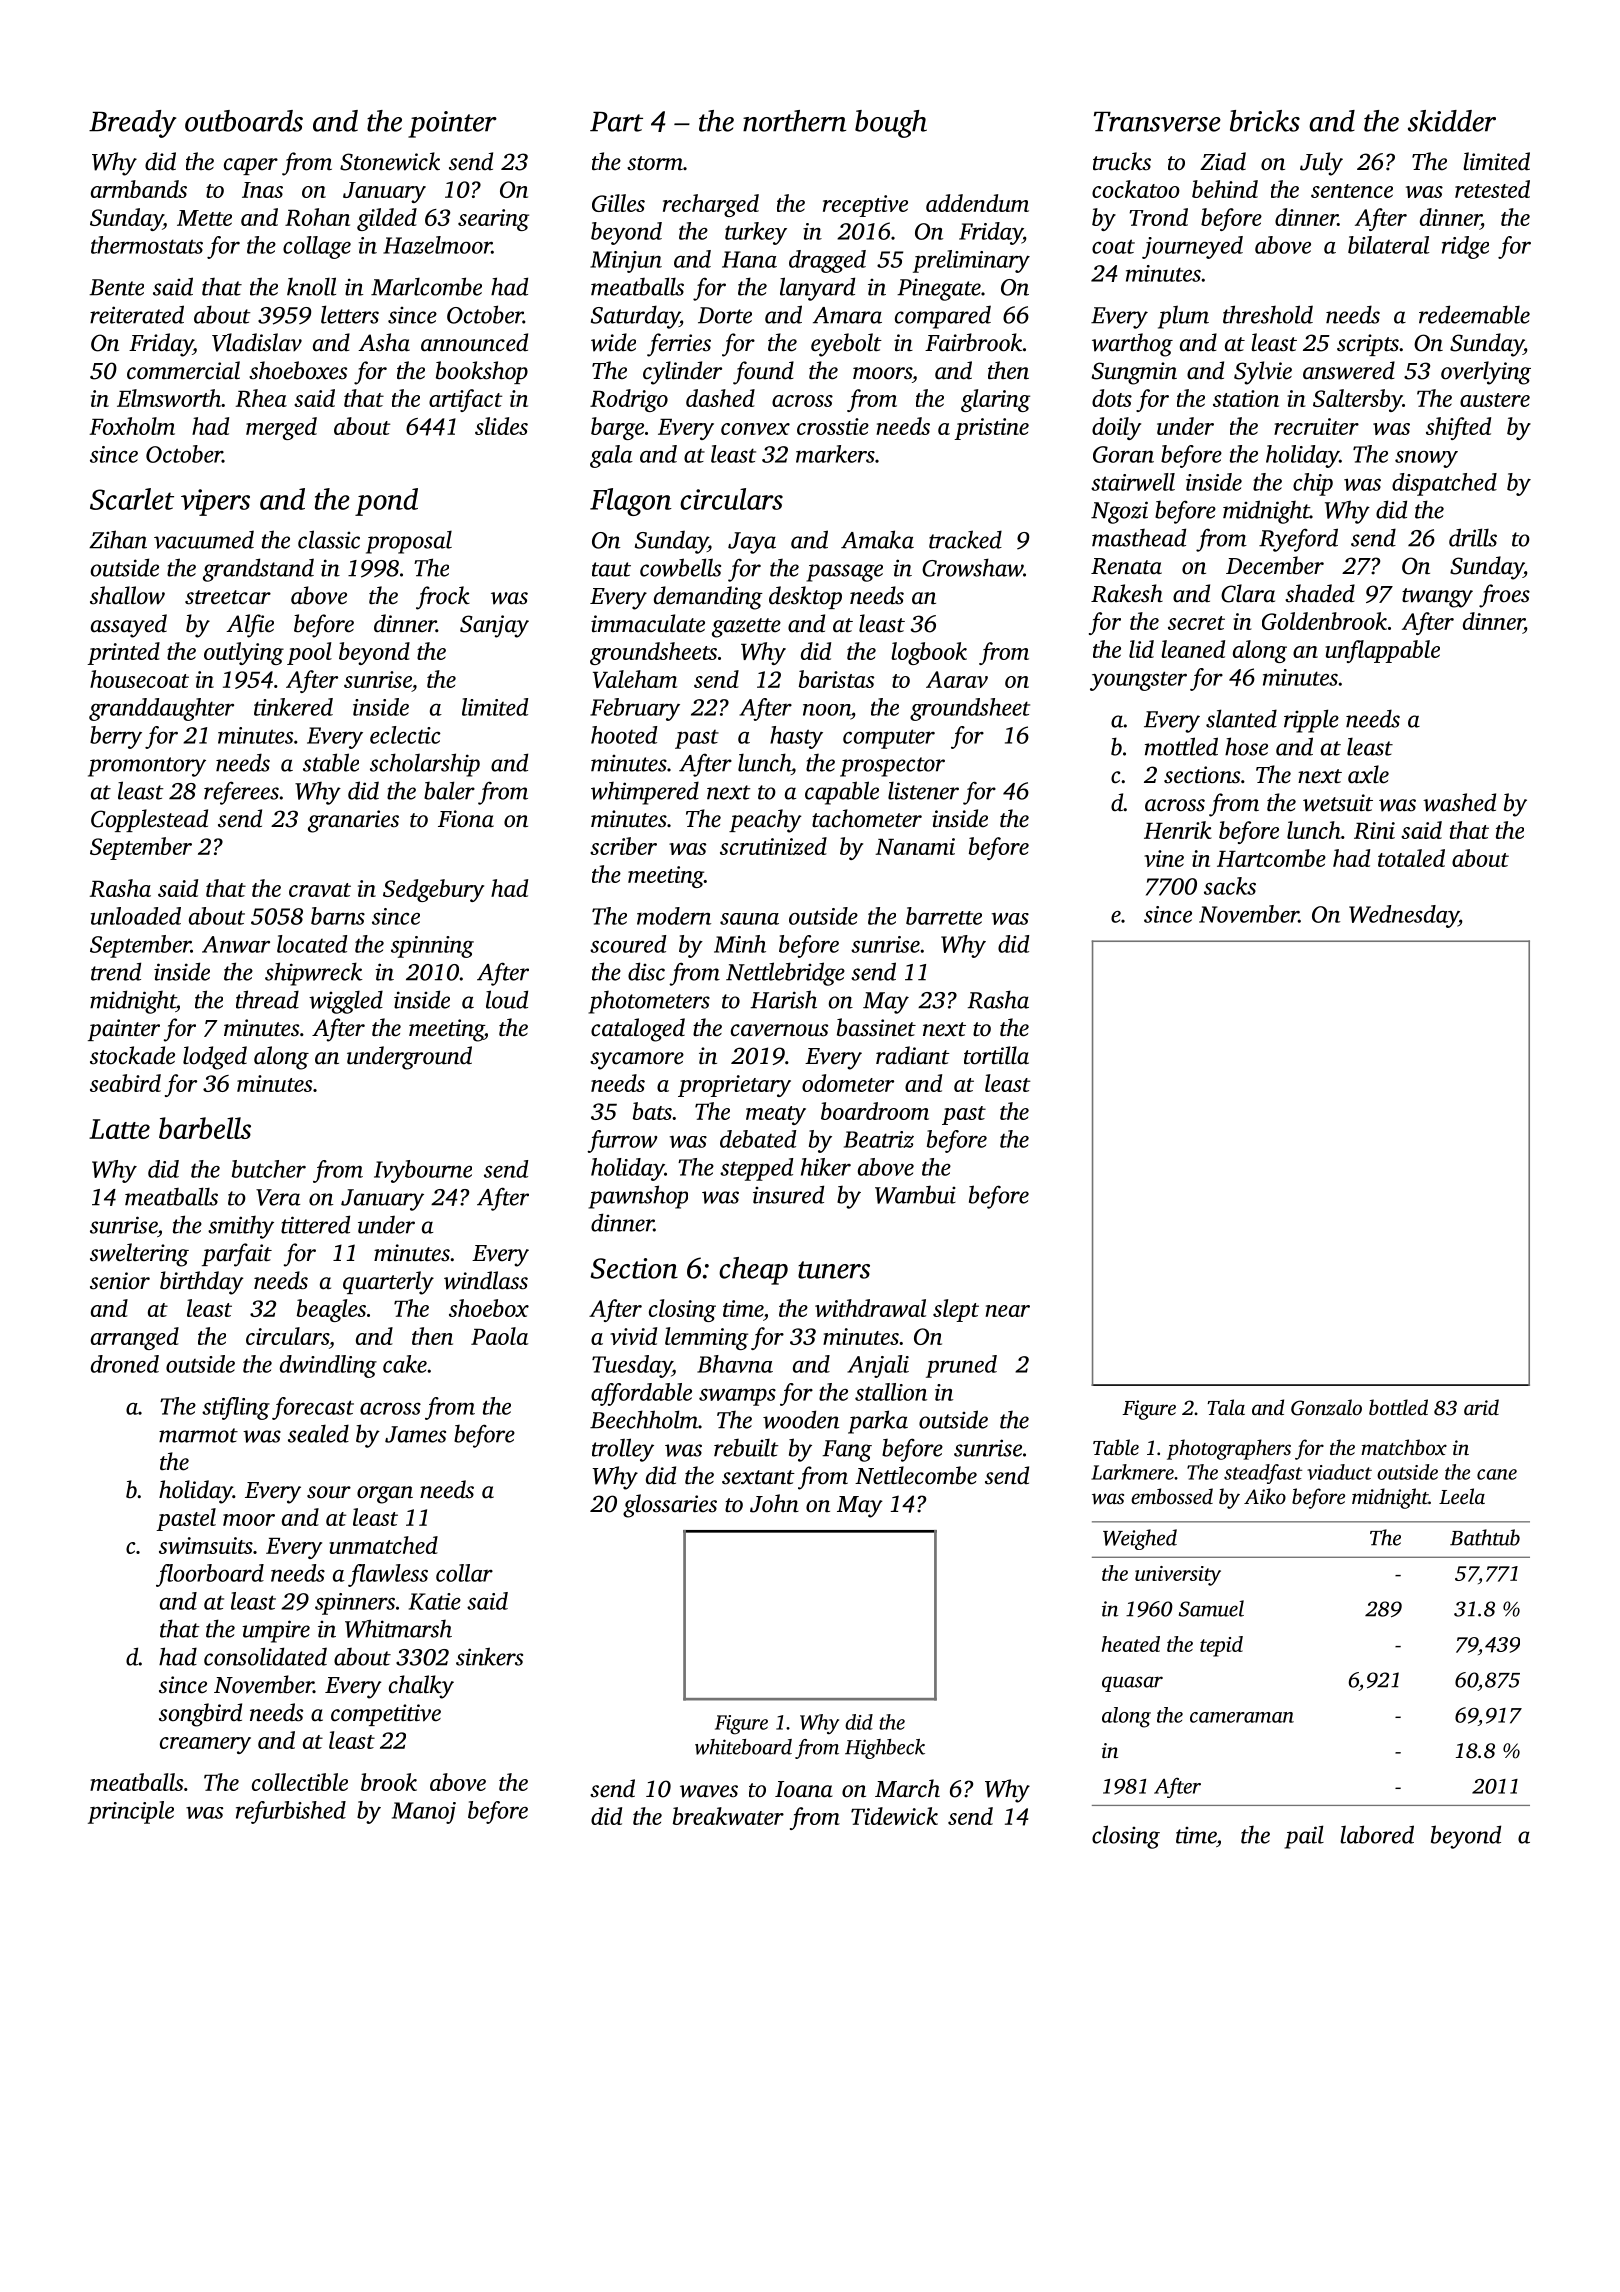 Image resolution: width=1620 pixels, height=2292 pixels. What do you see at coordinates (996, 1055) in the screenshot?
I see `tortilla` at bounding box center [996, 1055].
